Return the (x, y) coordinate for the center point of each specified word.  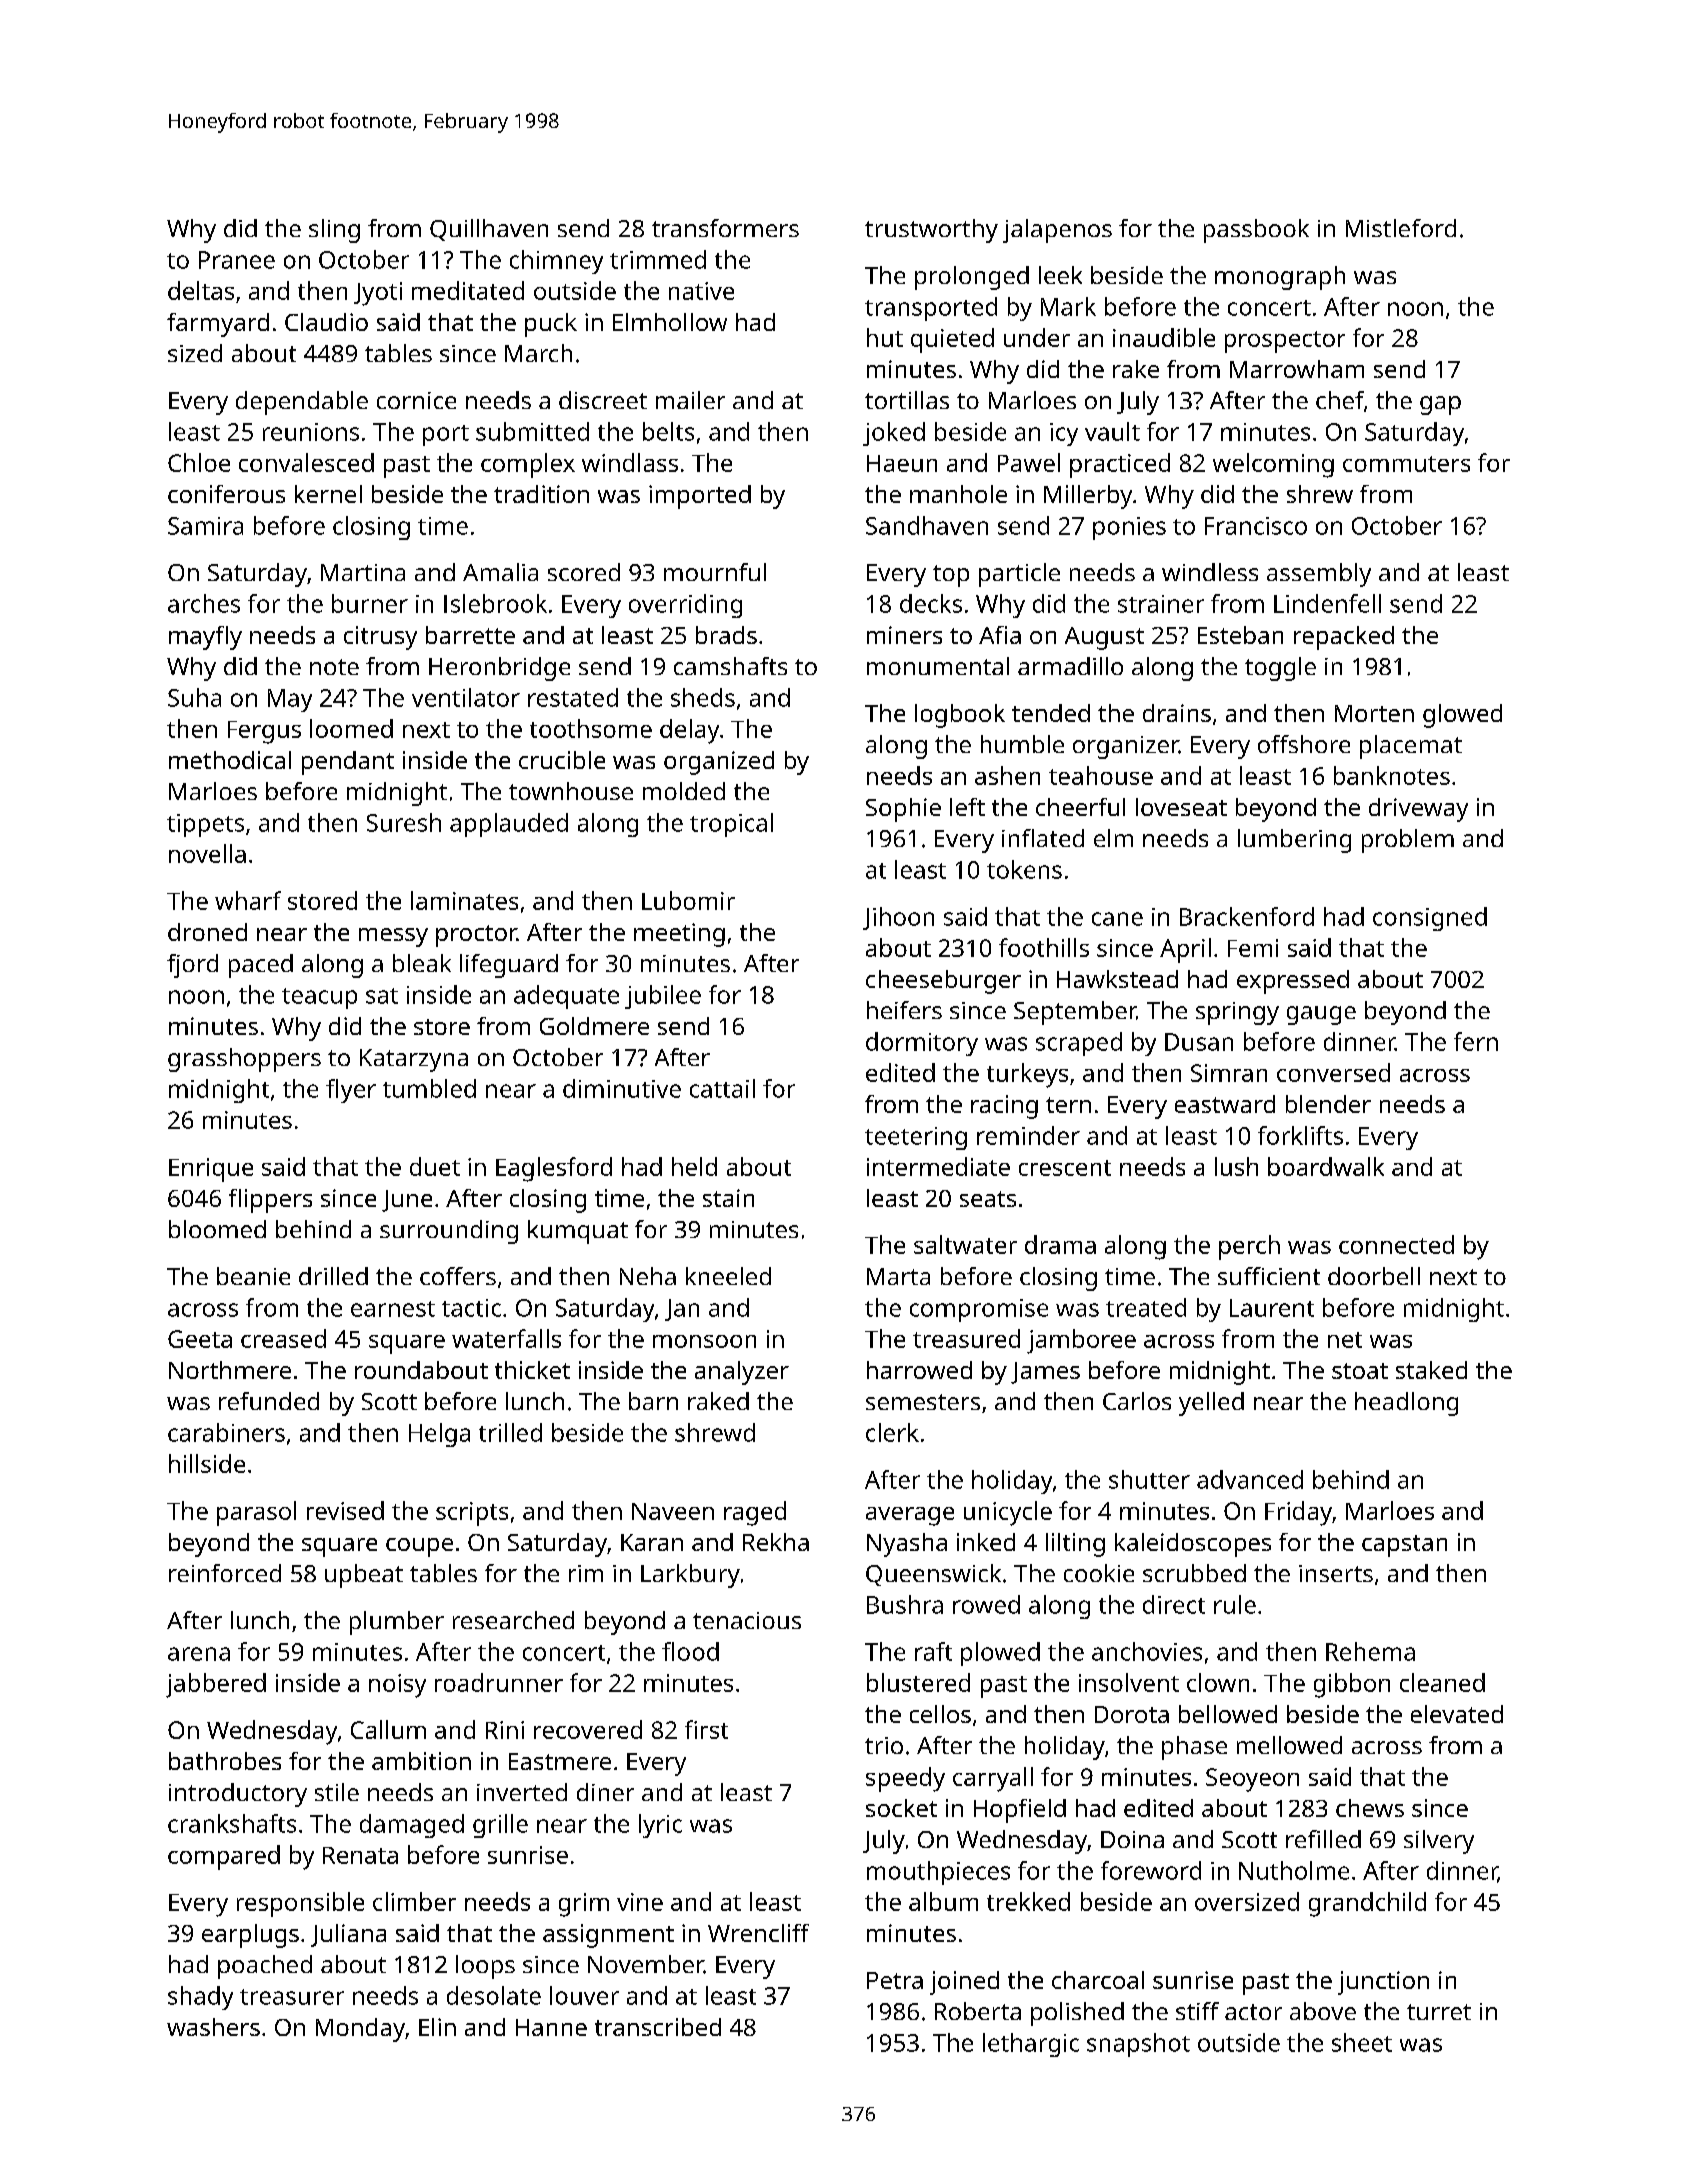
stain (728, 1198)
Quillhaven (489, 230)
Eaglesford (554, 1169)
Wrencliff (758, 1933)
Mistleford (1401, 228)
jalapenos (1057, 231)
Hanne (551, 2027)
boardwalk (1326, 1166)
